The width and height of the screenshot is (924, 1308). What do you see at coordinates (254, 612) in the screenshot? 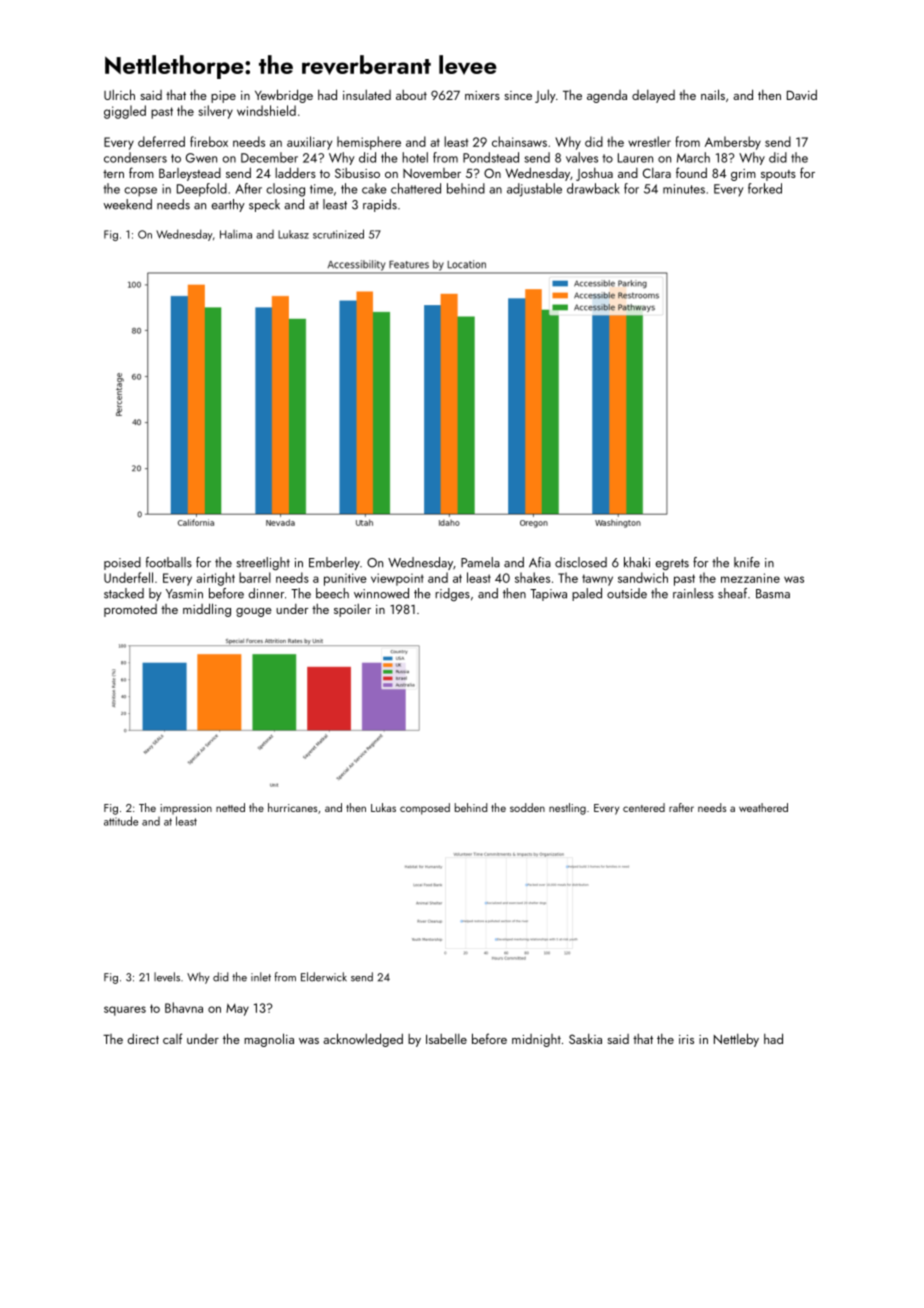
I see `gouge` at bounding box center [254, 612].
